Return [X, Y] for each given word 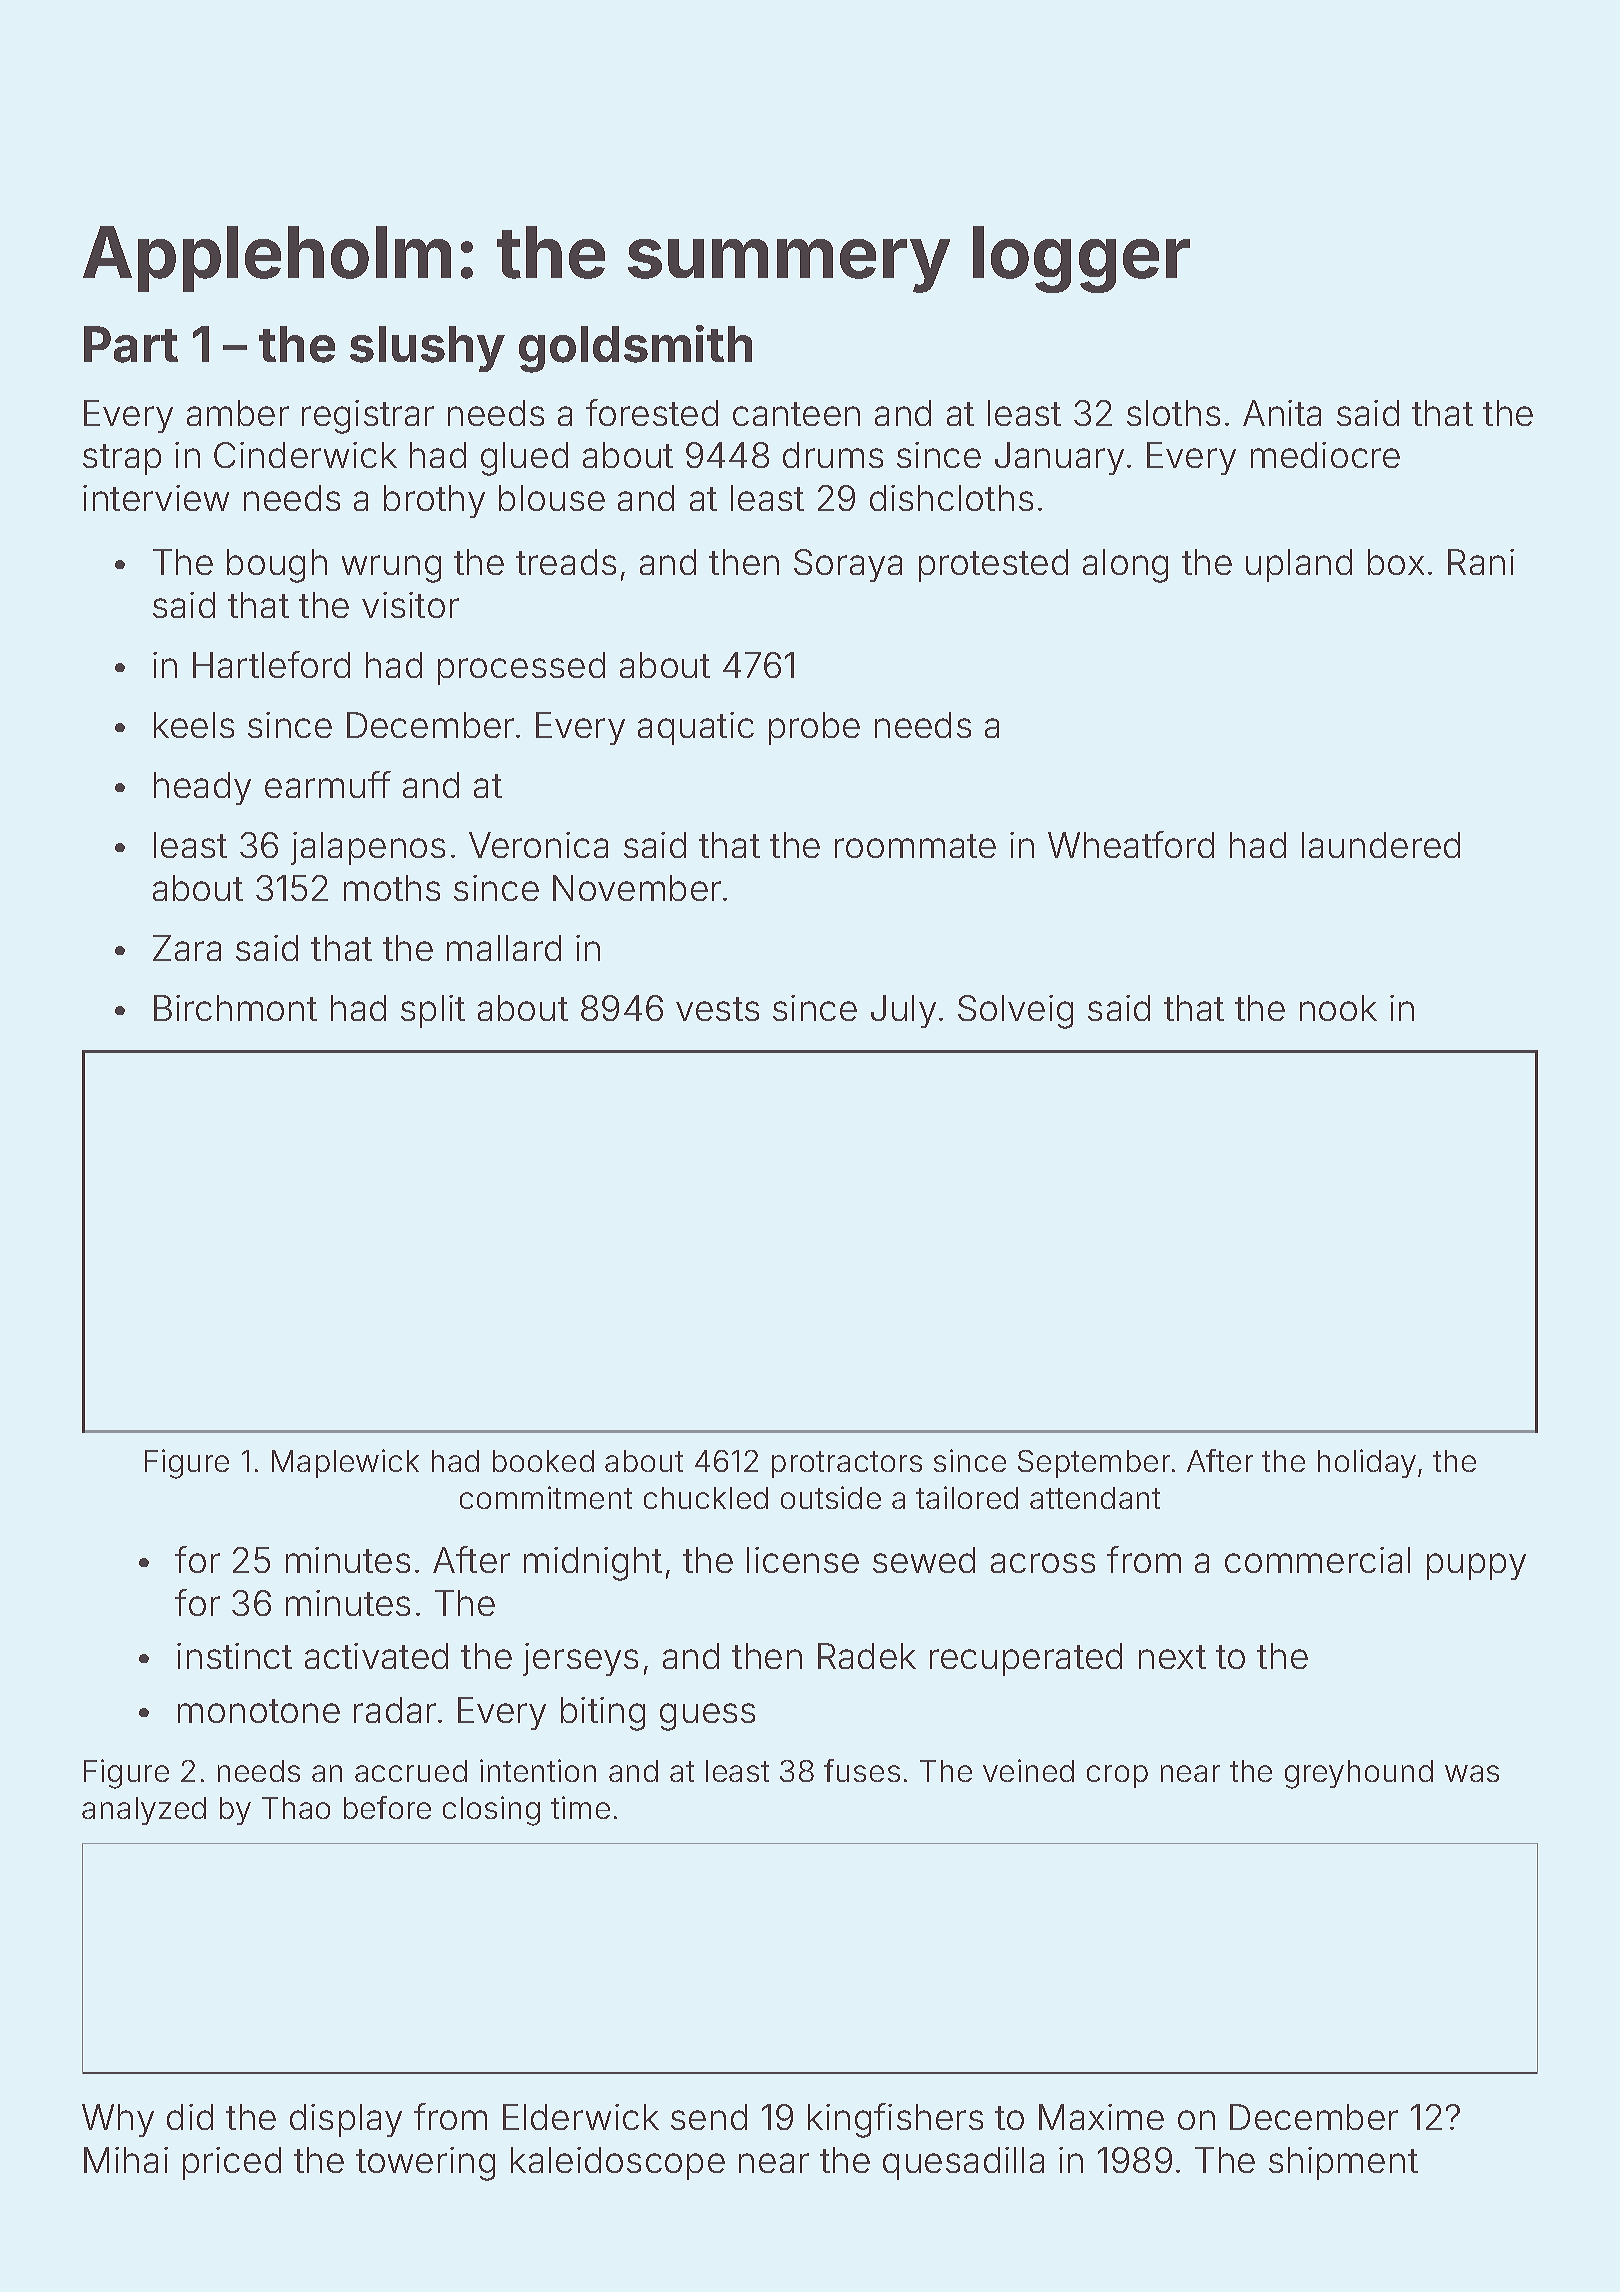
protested [993, 565]
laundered [1381, 845]
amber [238, 413]
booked [543, 1461]
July [903, 1011]
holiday [1367, 1463]
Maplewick [345, 1463]
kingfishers [895, 2120]
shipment [1343, 2163]
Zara [187, 948]
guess [707, 1717]
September [1094, 1464]
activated [376, 1656]
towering [425, 2164]
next [1172, 1657]
